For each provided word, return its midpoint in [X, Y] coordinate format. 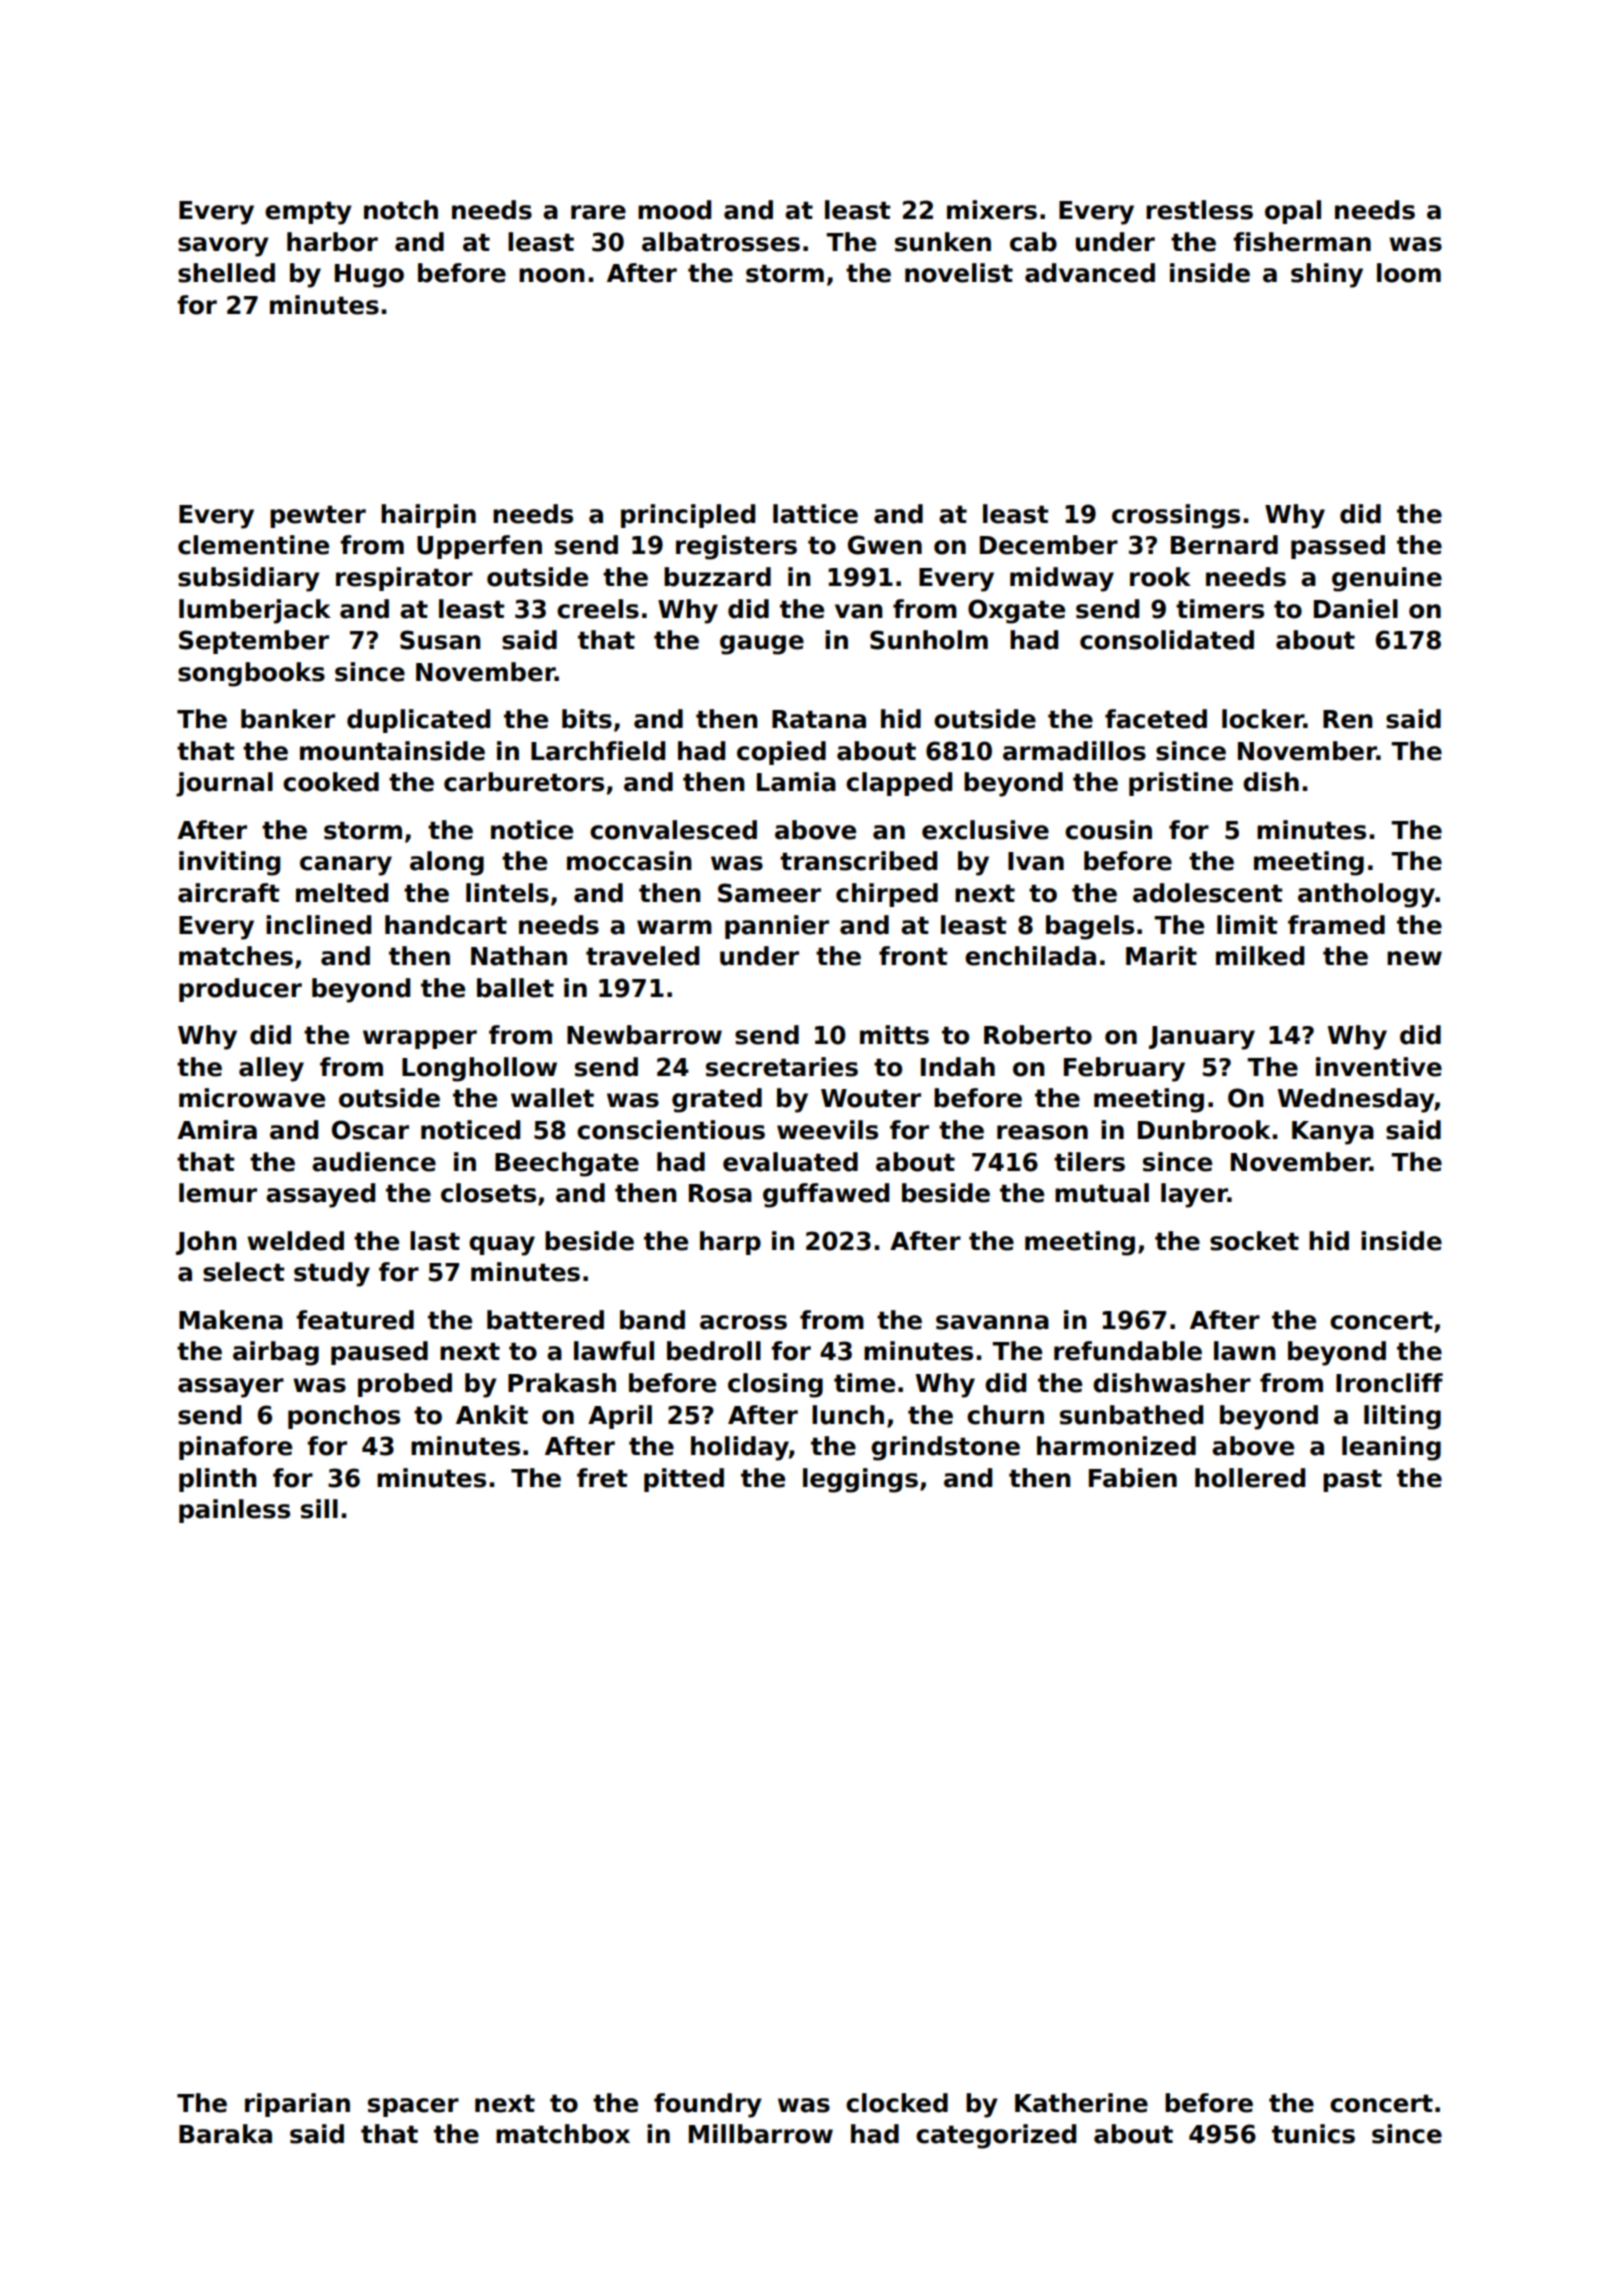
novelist [959, 273]
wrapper [420, 1039]
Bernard [1224, 545]
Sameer [769, 893]
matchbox [563, 2134]
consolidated [1167, 640]
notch [401, 210]
